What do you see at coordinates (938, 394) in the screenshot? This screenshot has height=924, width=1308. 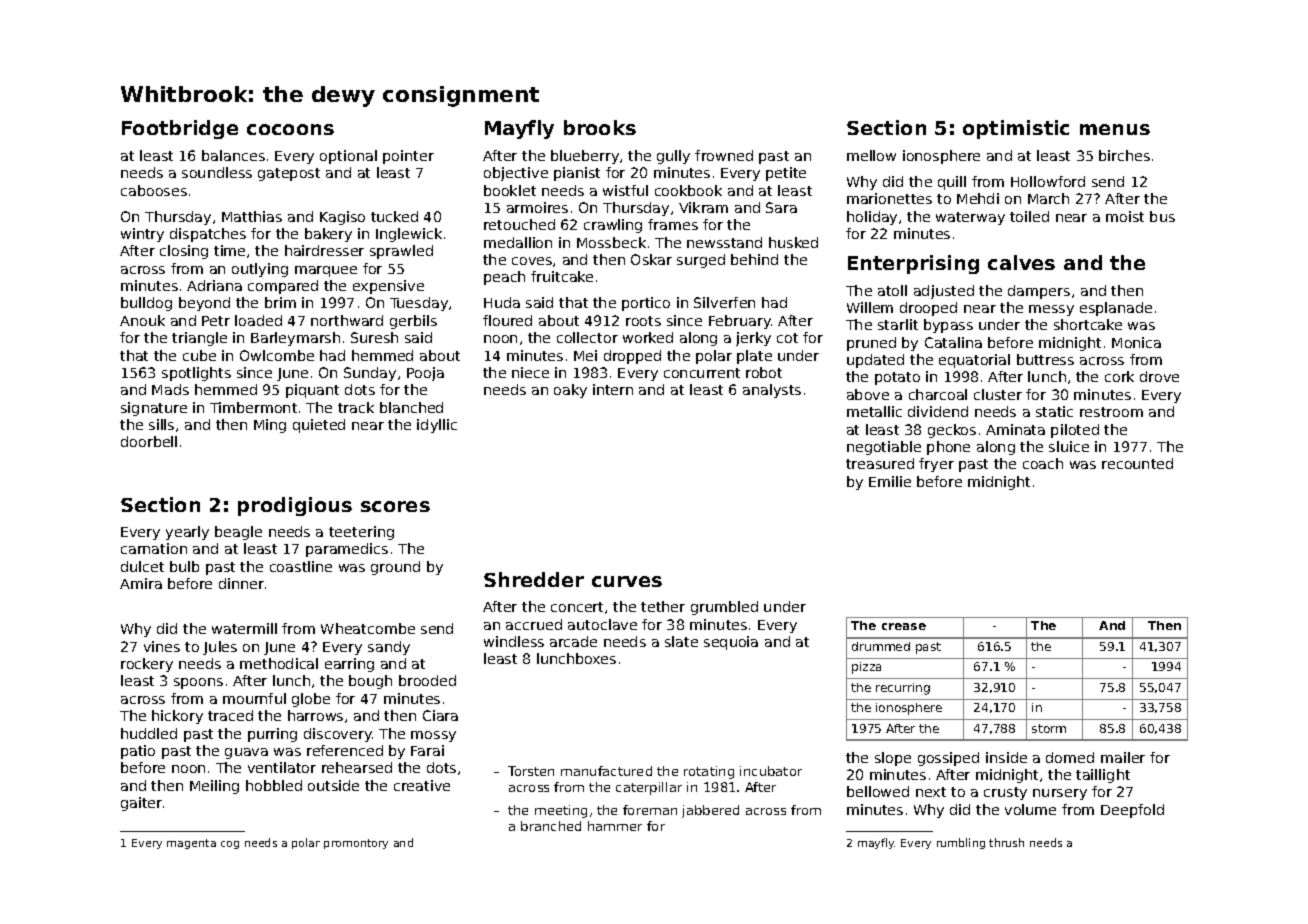 I see `charcoal` at bounding box center [938, 394].
